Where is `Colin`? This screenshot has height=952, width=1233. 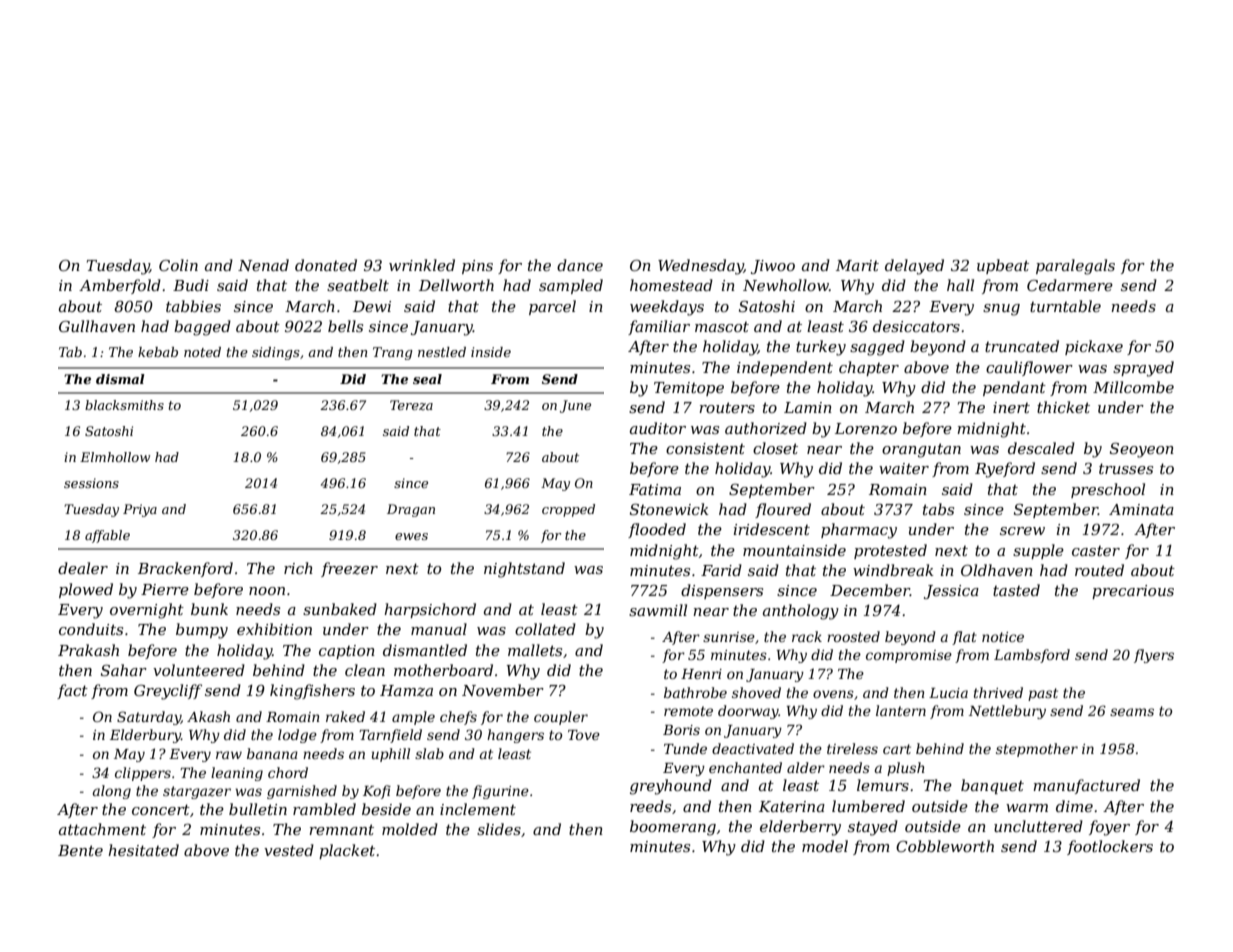
Colin is located at coordinates (178, 265).
